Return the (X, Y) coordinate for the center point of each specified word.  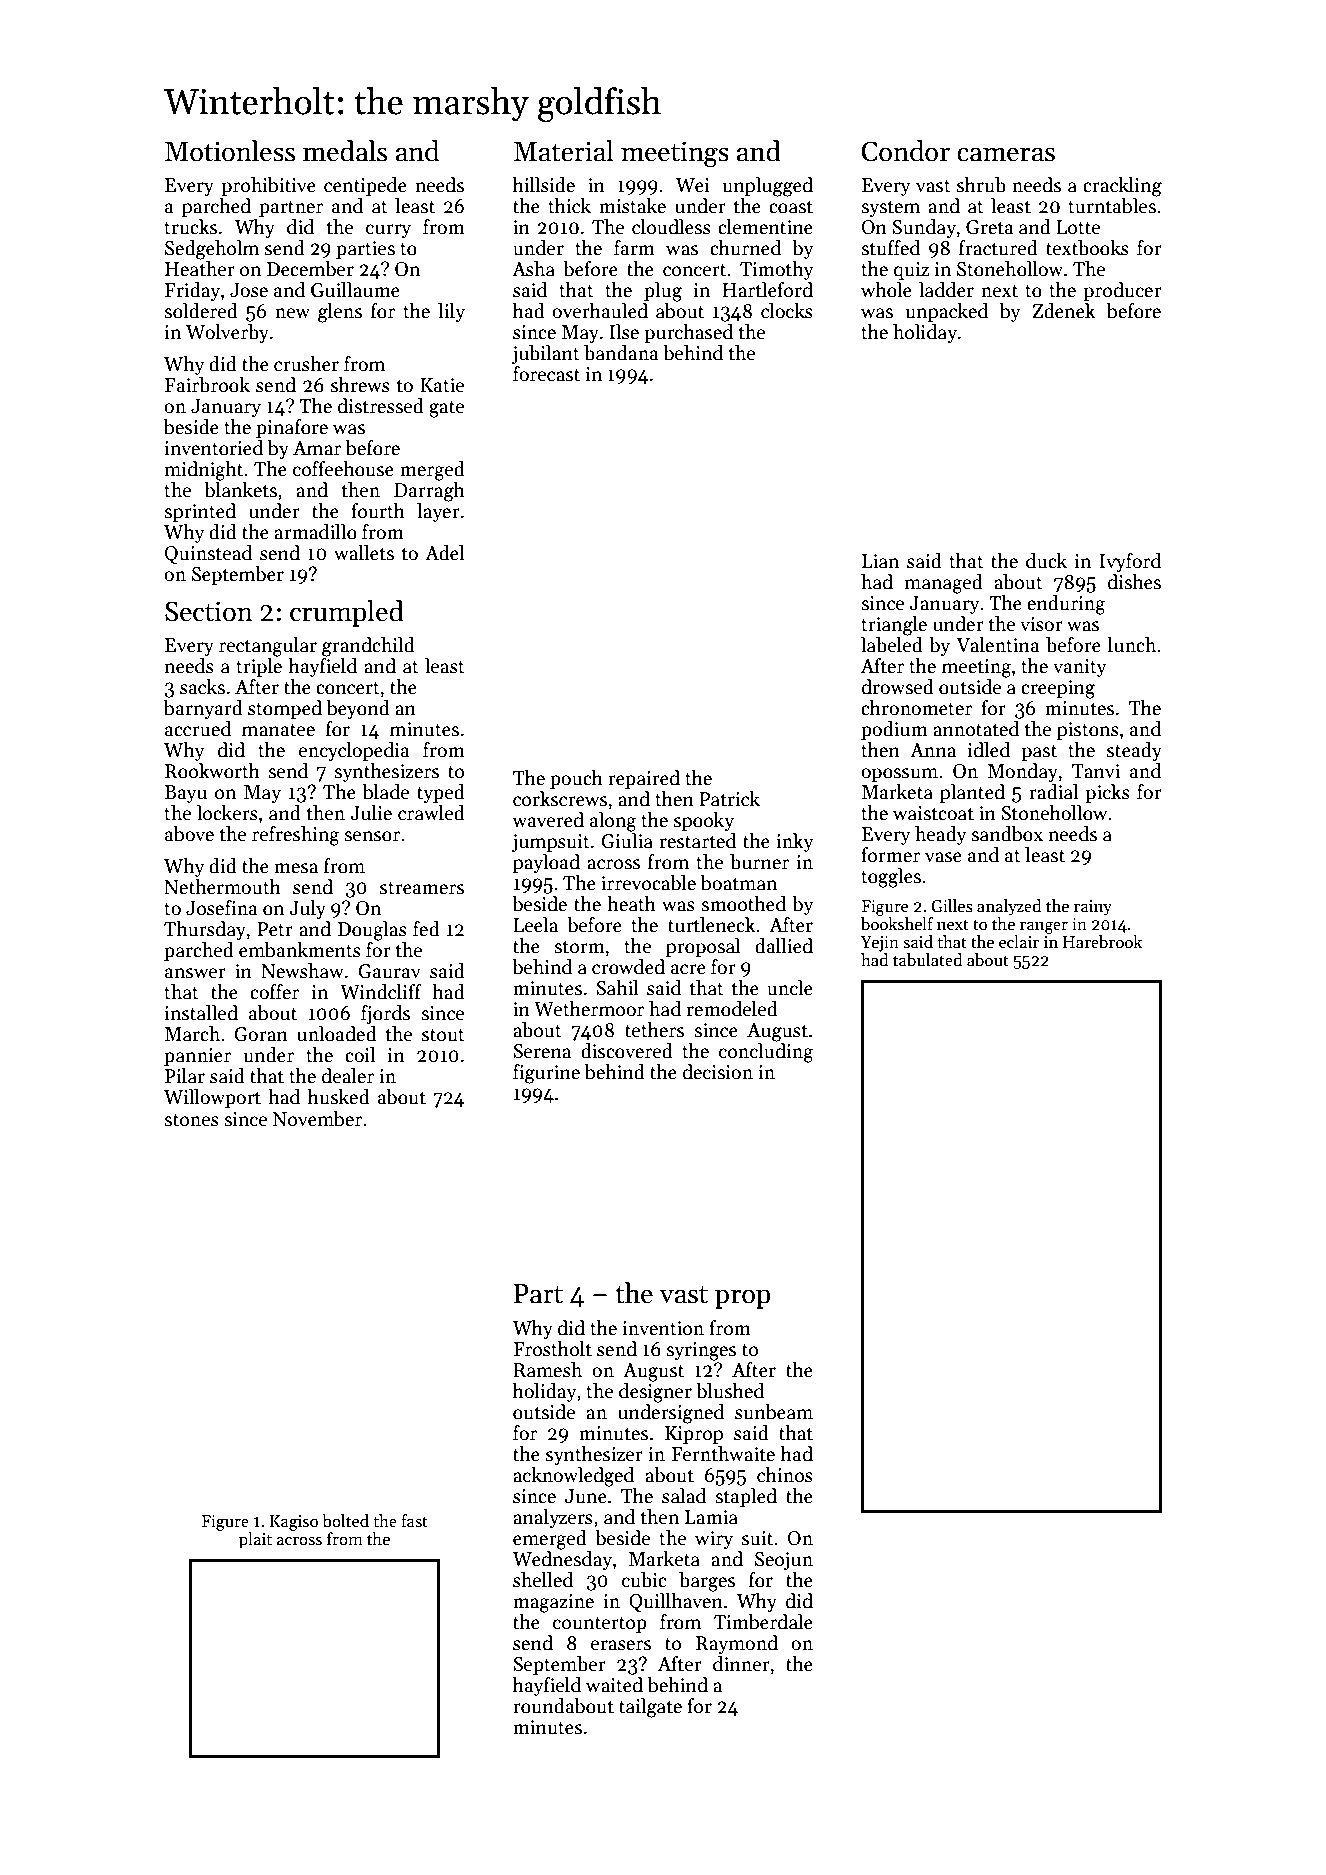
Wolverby (227, 333)
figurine (546, 1074)
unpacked (947, 312)
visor (1041, 624)
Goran (261, 1034)
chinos (785, 1475)
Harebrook (1102, 942)
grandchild (368, 647)
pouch (576, 779)
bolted (345, 1521)
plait (255, 1540)
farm (634, 248)
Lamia (711, 1517)
